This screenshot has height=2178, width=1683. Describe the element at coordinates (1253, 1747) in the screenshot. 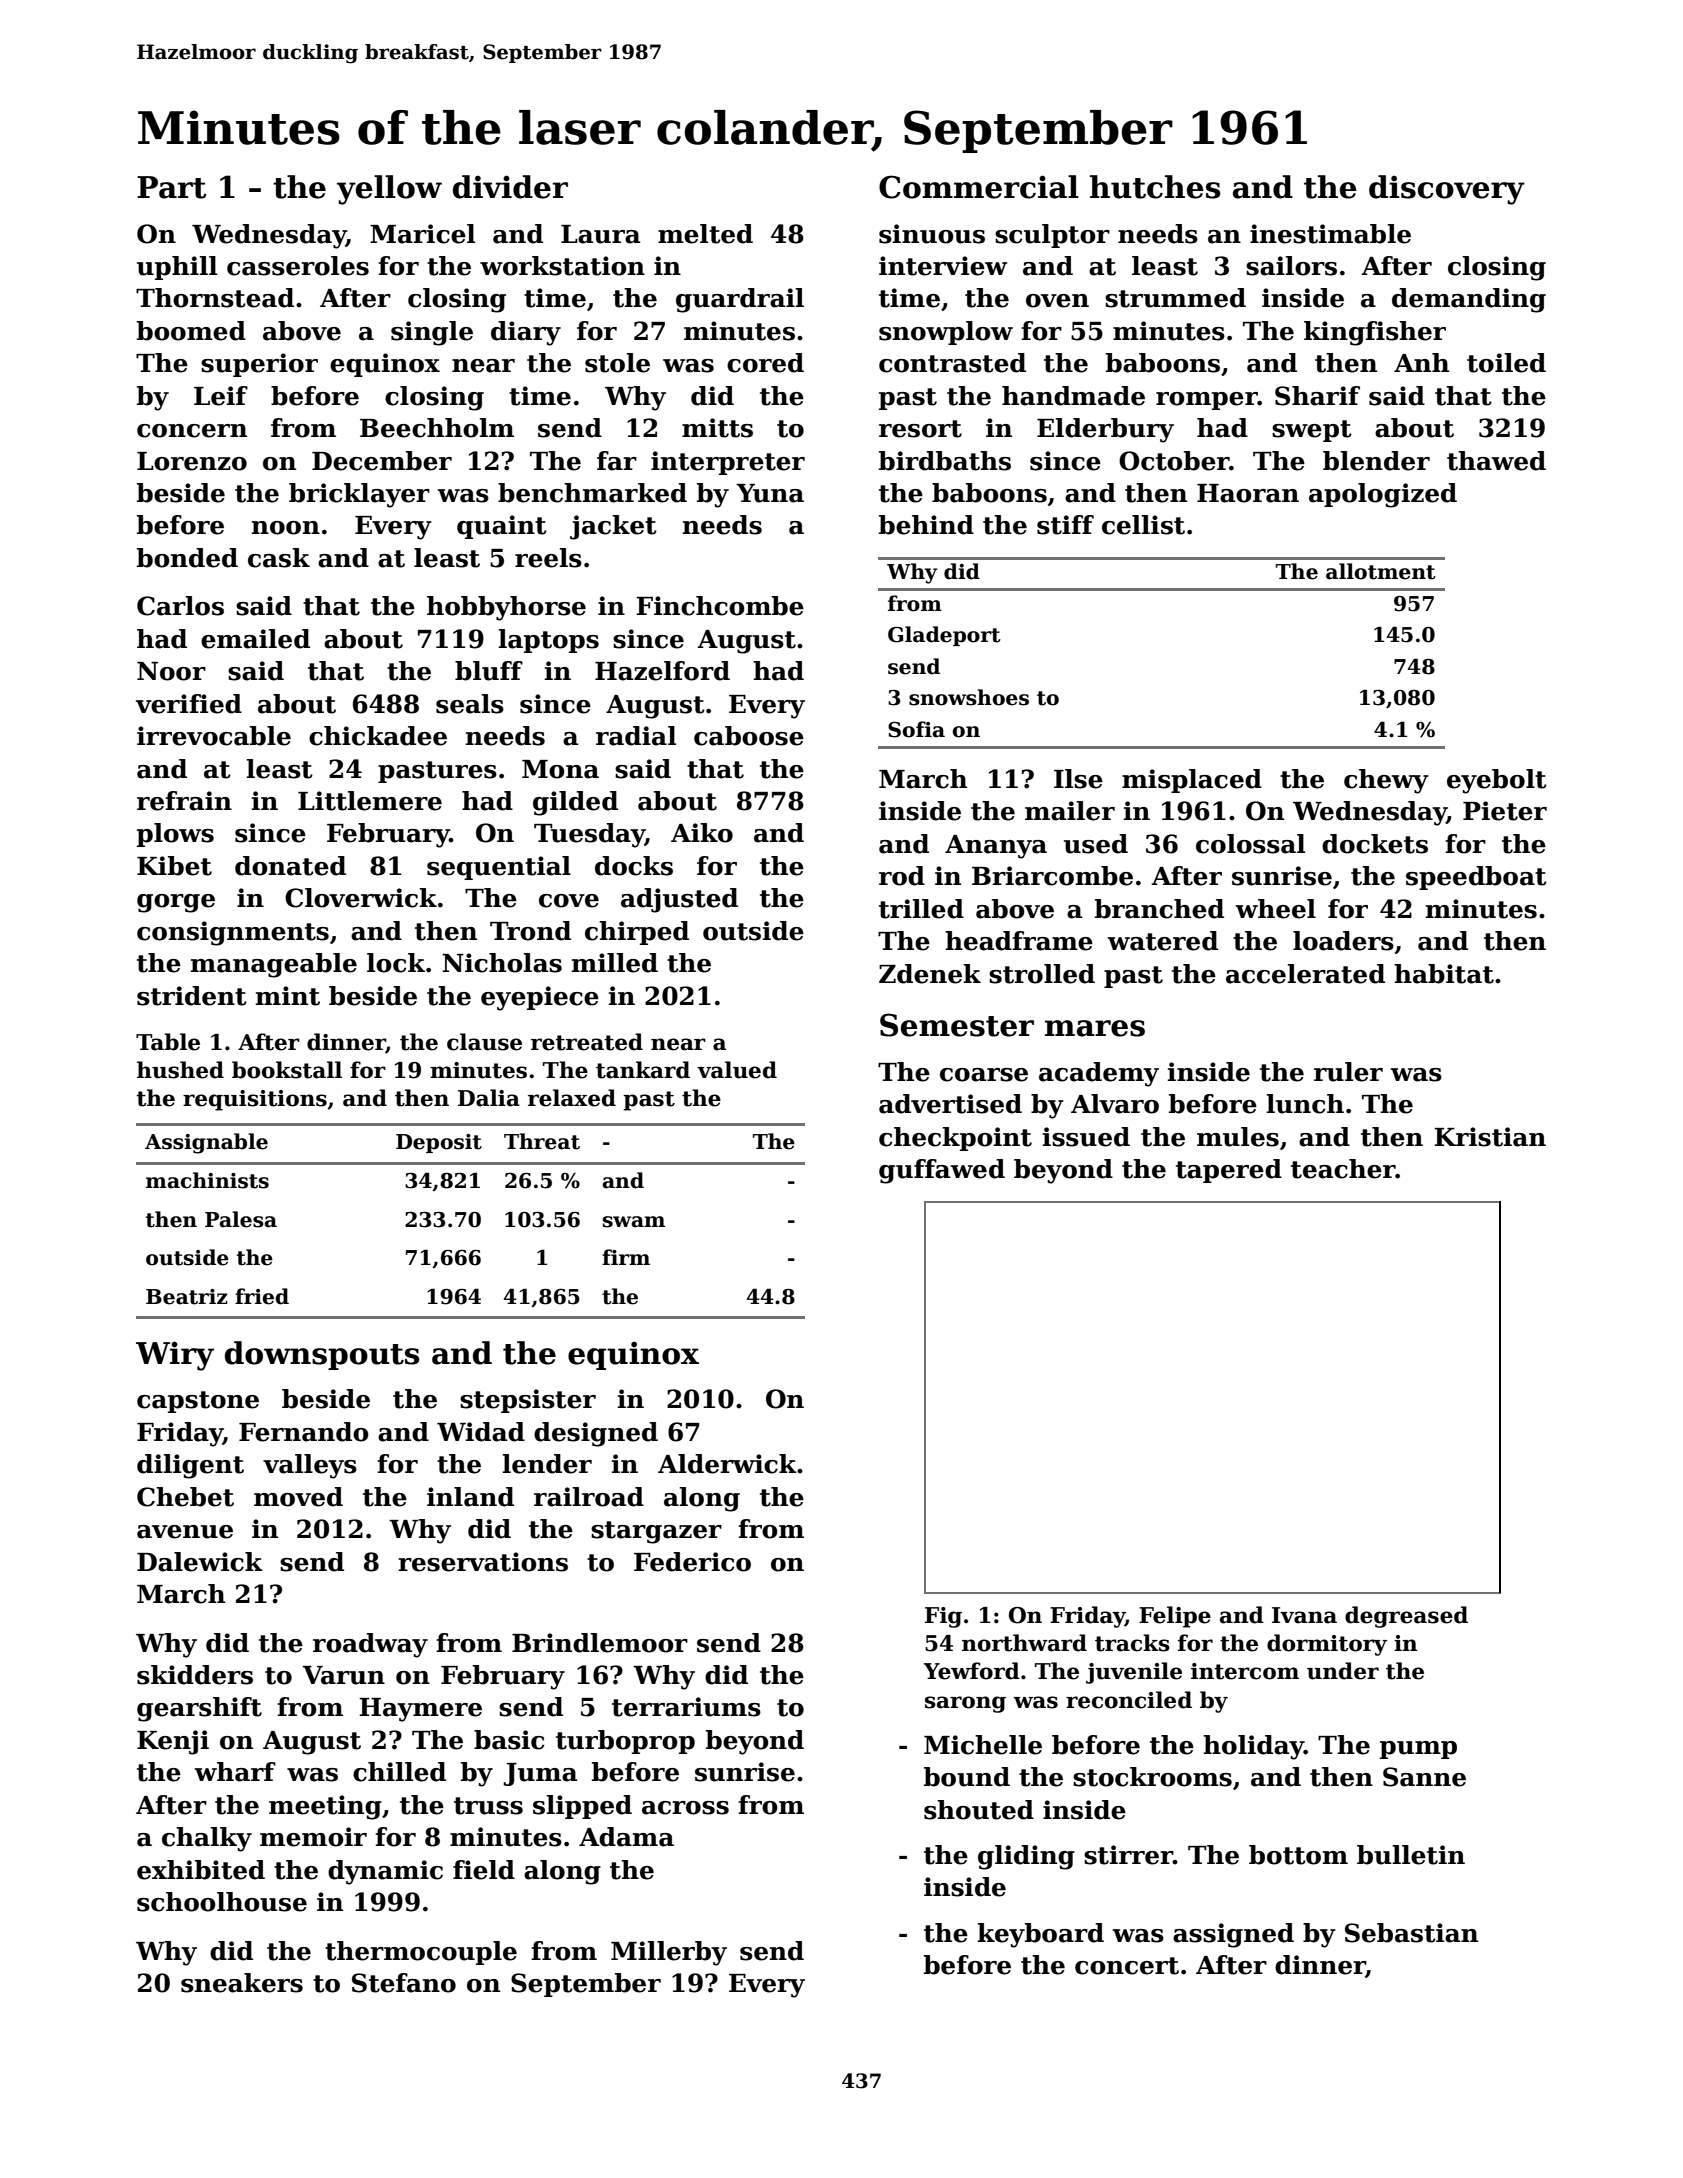

I see `holiday` at that location.
